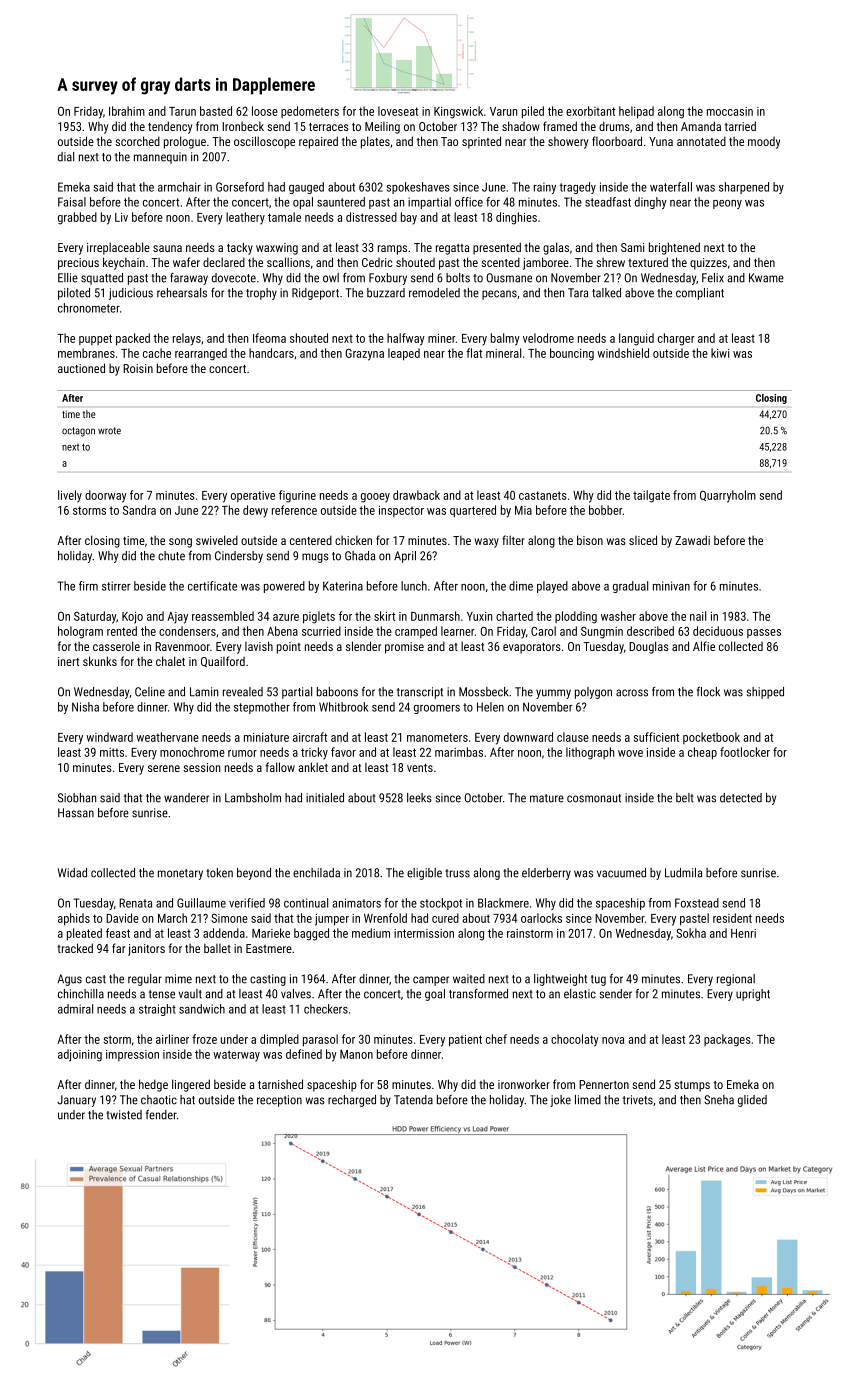 The image size is (849, 1400). Describe the element at coordinates (700, 294) in the page. I see `compliant` at that location.
